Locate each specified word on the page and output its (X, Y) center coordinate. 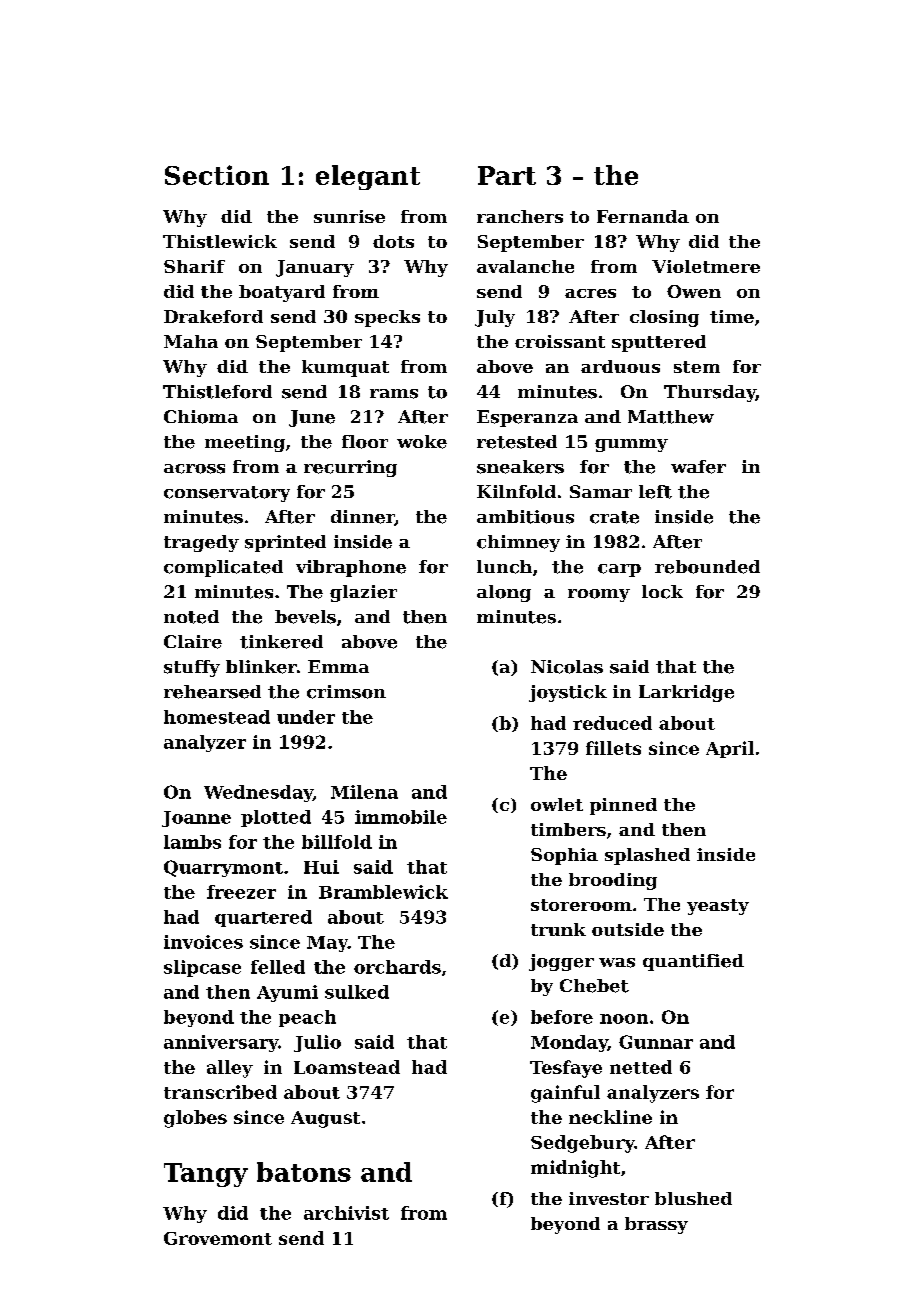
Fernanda (643, 216)
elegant (368, 177)
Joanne (196, 819)
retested (517, 442)
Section (217, 175)
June (312, 418)
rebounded (707, 567)
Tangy (206, 1175)
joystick (568, 693)
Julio (317, 1043)
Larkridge (686, 693)
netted (641, 1067)
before (562, 1017)
